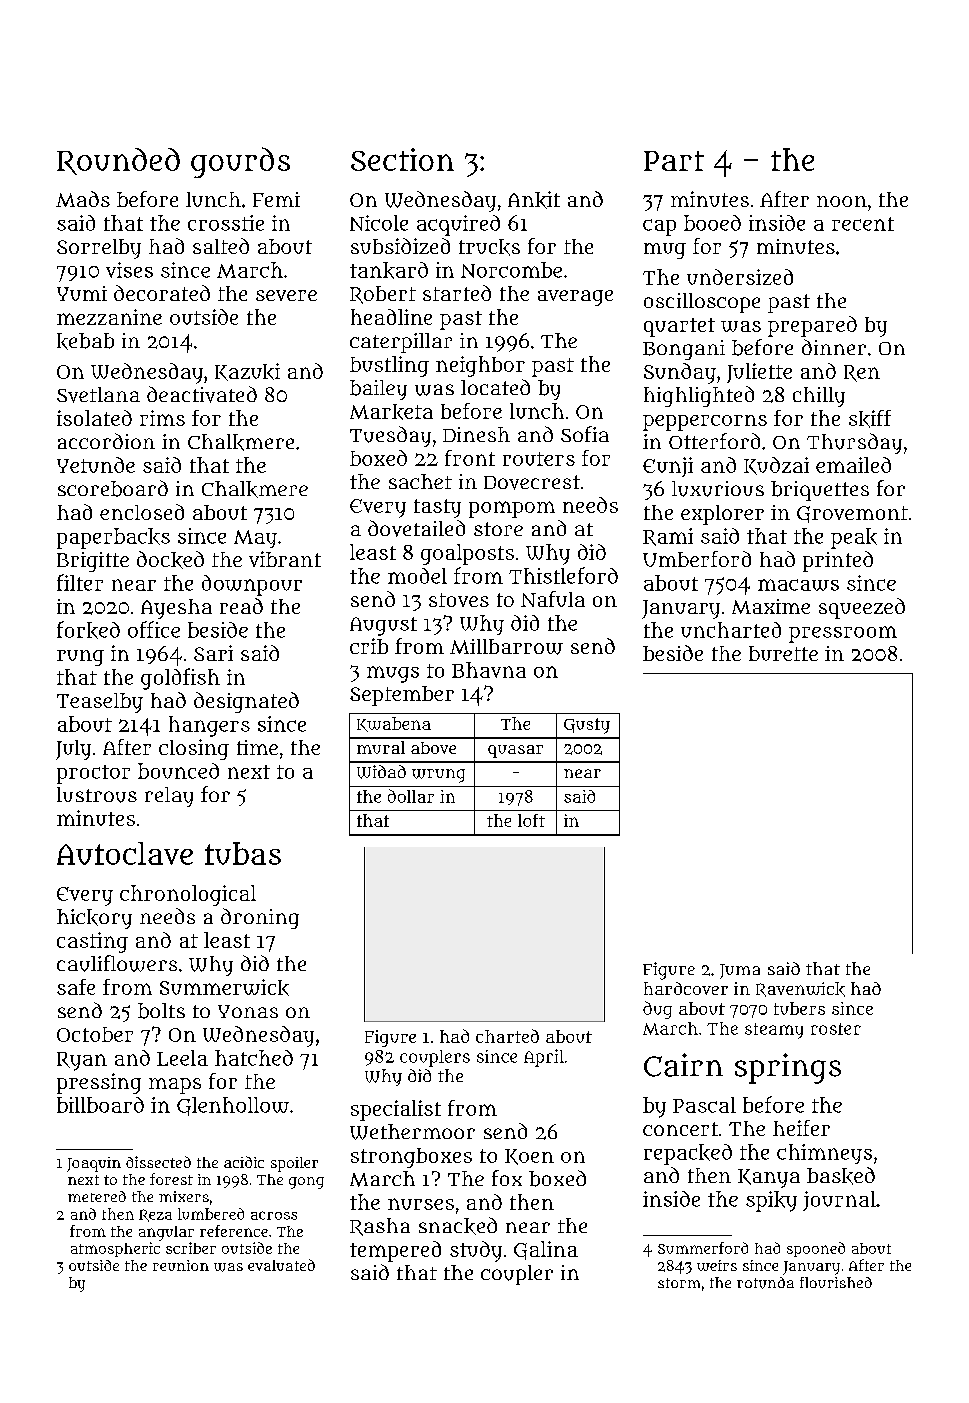 Image resolution: width=969 pixels, height=1403 pixels. Describe the element at coordinates (73, 750) in the screenshot. I see `July` at that location.
